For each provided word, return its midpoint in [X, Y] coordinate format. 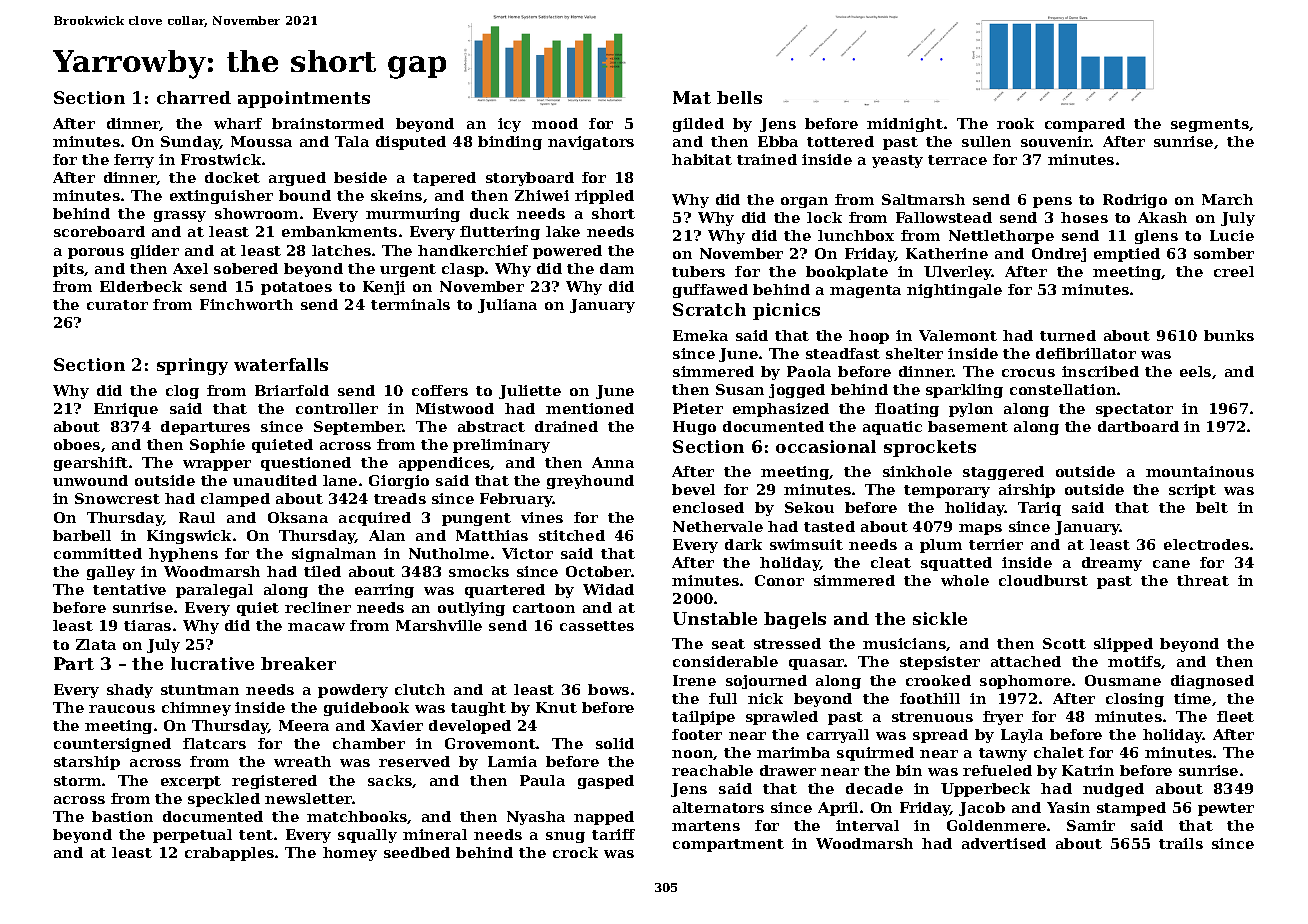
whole [965, 580]
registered [274, 782]
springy [192, 366]
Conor [779, 580]
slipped [1123, 645]
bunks [1229, 335]
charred [194, 97]
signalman [334, 555]
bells [739, 97]
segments [1210, 125]
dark [743, 544]
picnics [786, 311]
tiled [322, 571]
